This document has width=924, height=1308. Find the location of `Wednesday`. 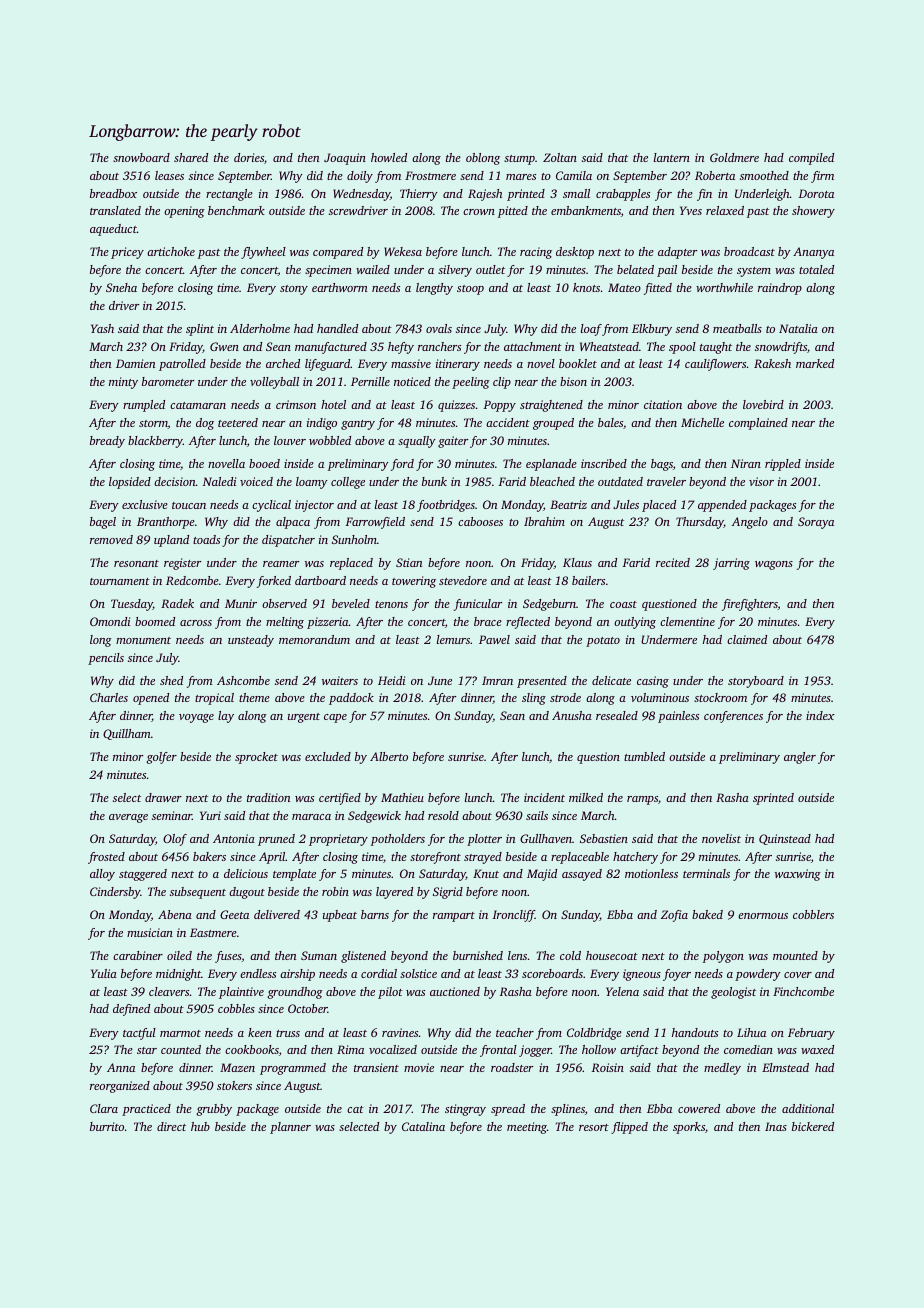

Wednesday is located at coordinates (361, 195).
